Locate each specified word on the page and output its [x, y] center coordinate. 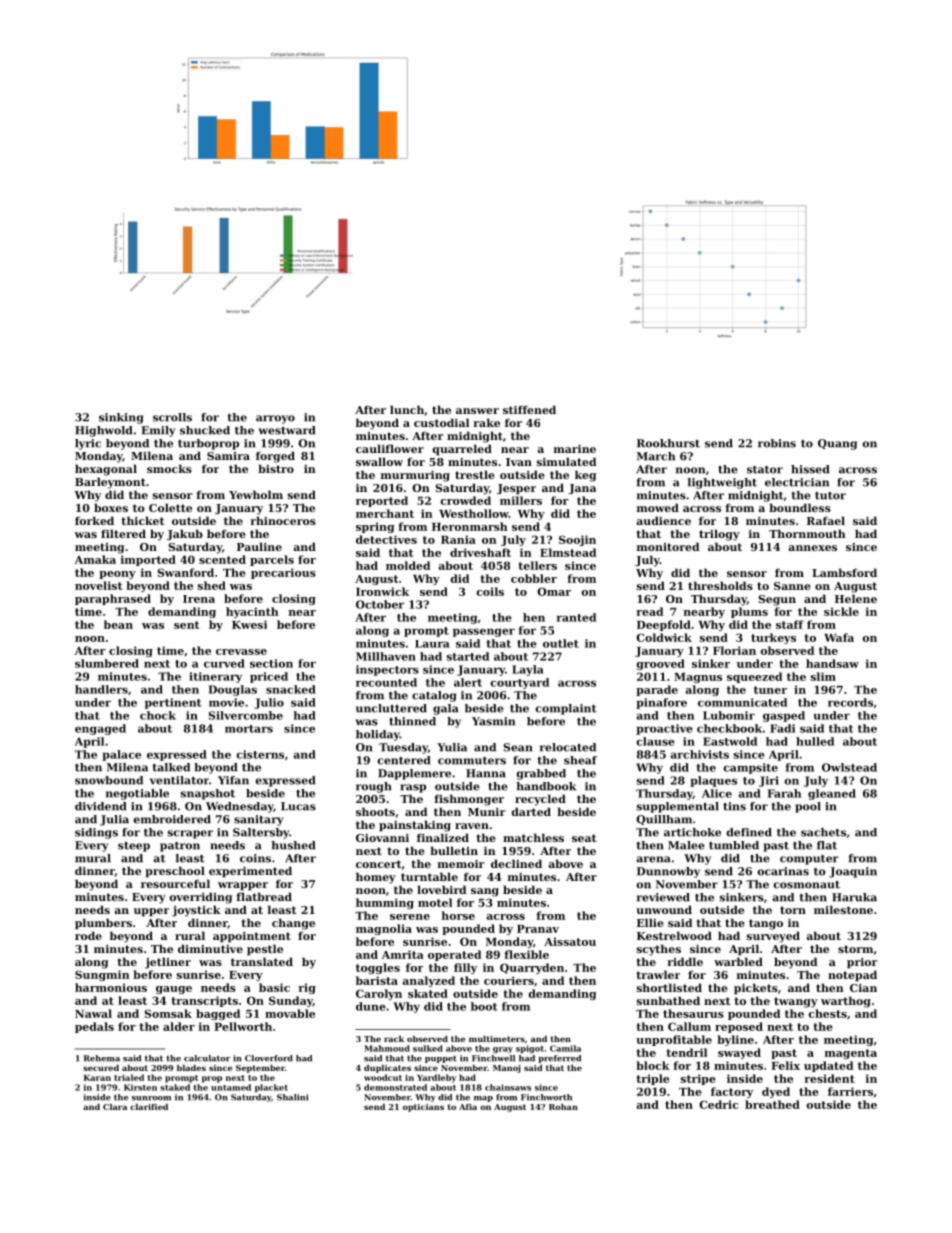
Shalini [292, 1097]
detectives [386, 539]
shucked [205, 430]
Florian [734, 650]
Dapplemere [414, 774]
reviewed [663, 897]
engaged [100, 729]
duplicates [387, 1069]
